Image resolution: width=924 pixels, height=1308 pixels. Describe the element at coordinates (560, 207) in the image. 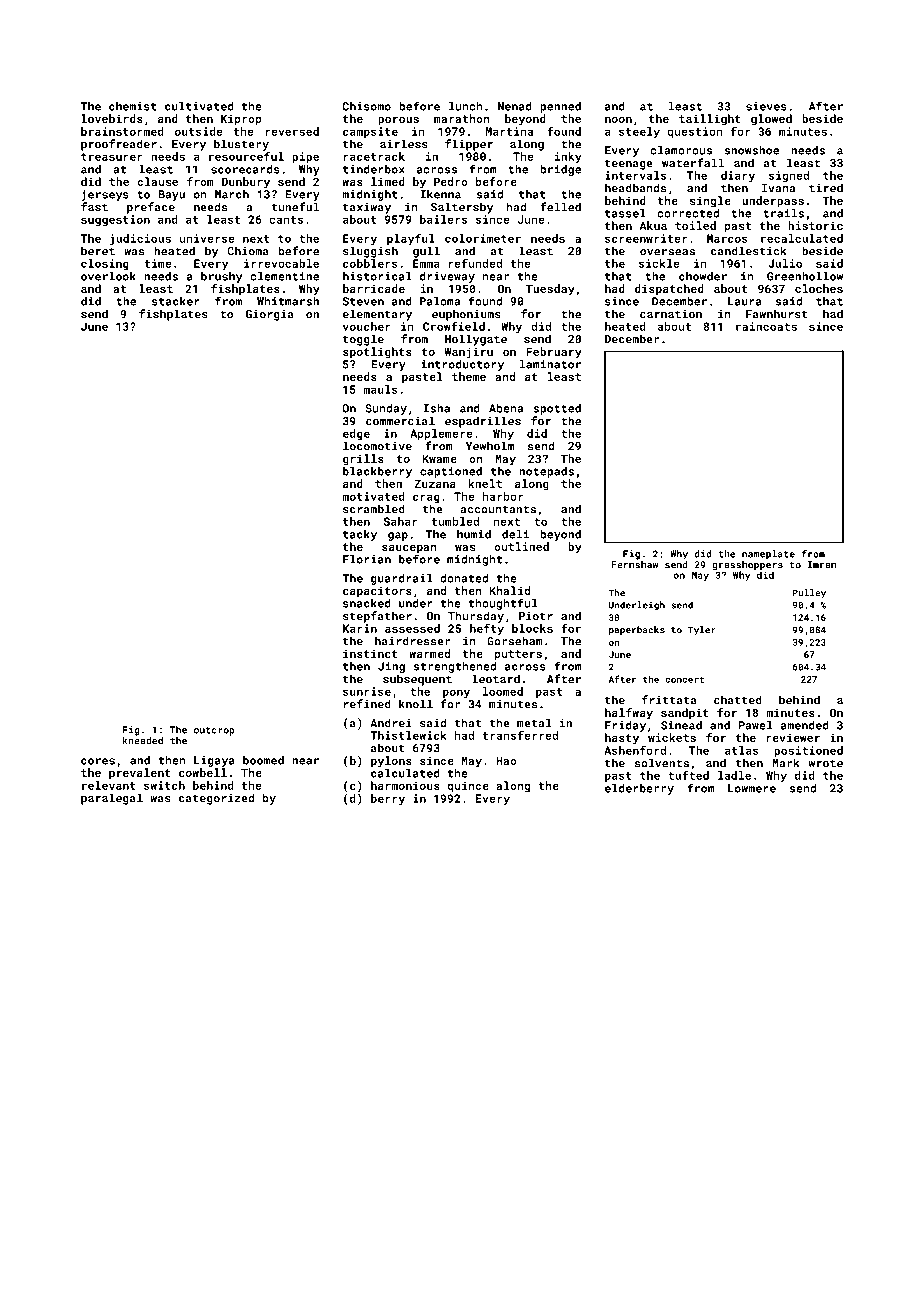

I see `felled` at that location.
